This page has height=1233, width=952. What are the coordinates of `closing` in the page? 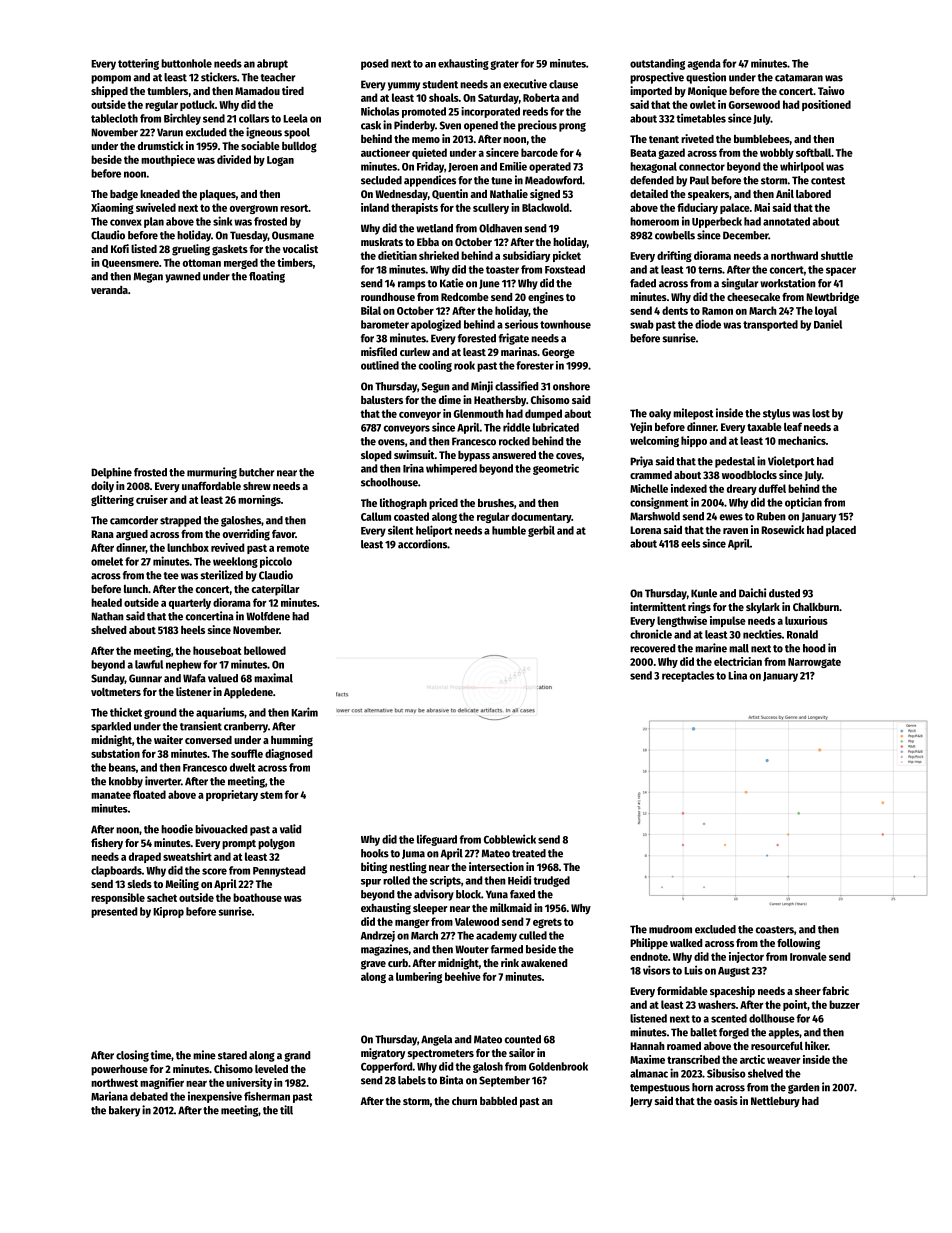 It's located at (132, 1056).
